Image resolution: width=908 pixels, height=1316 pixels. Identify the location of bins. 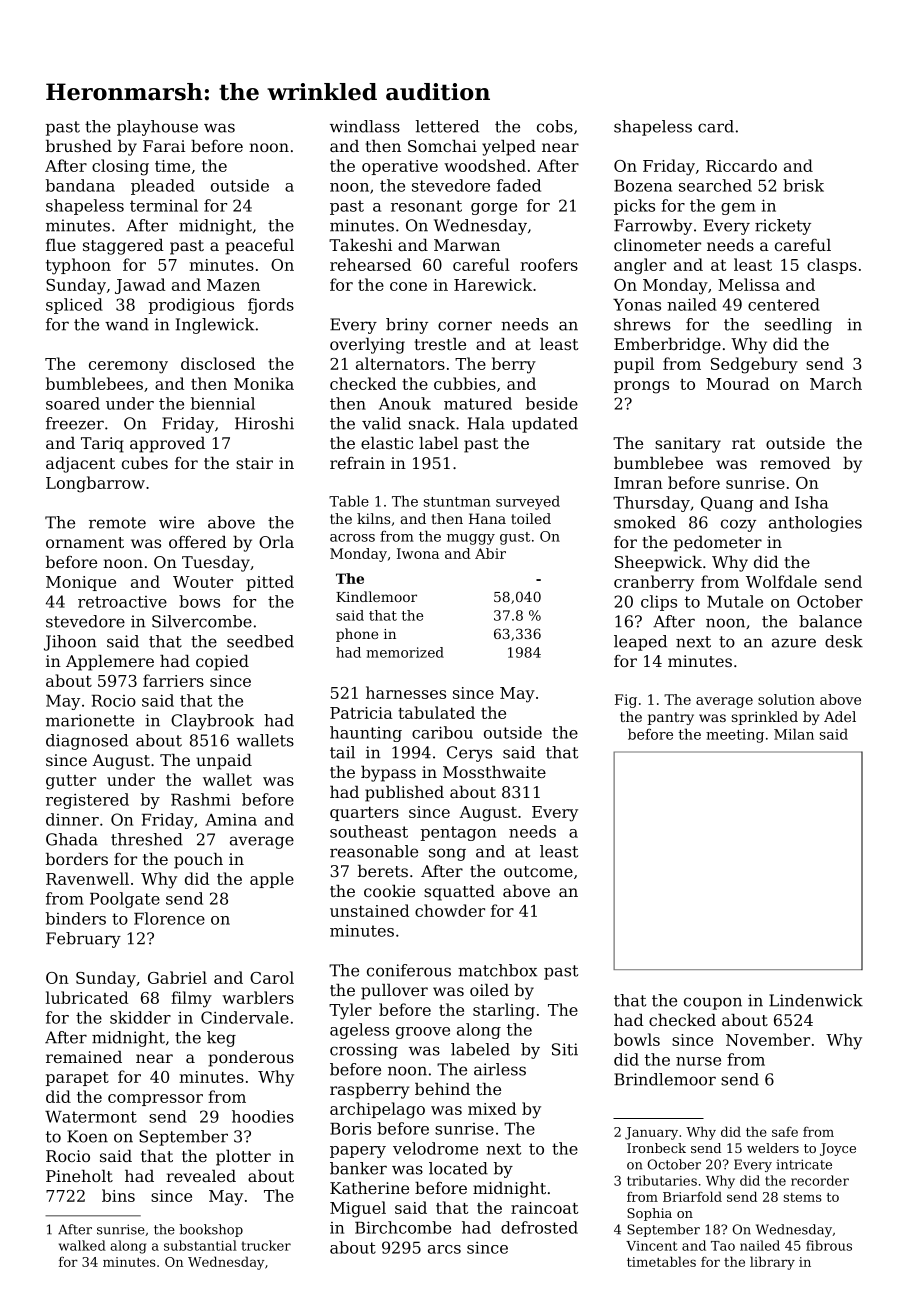
(118, 1195).
